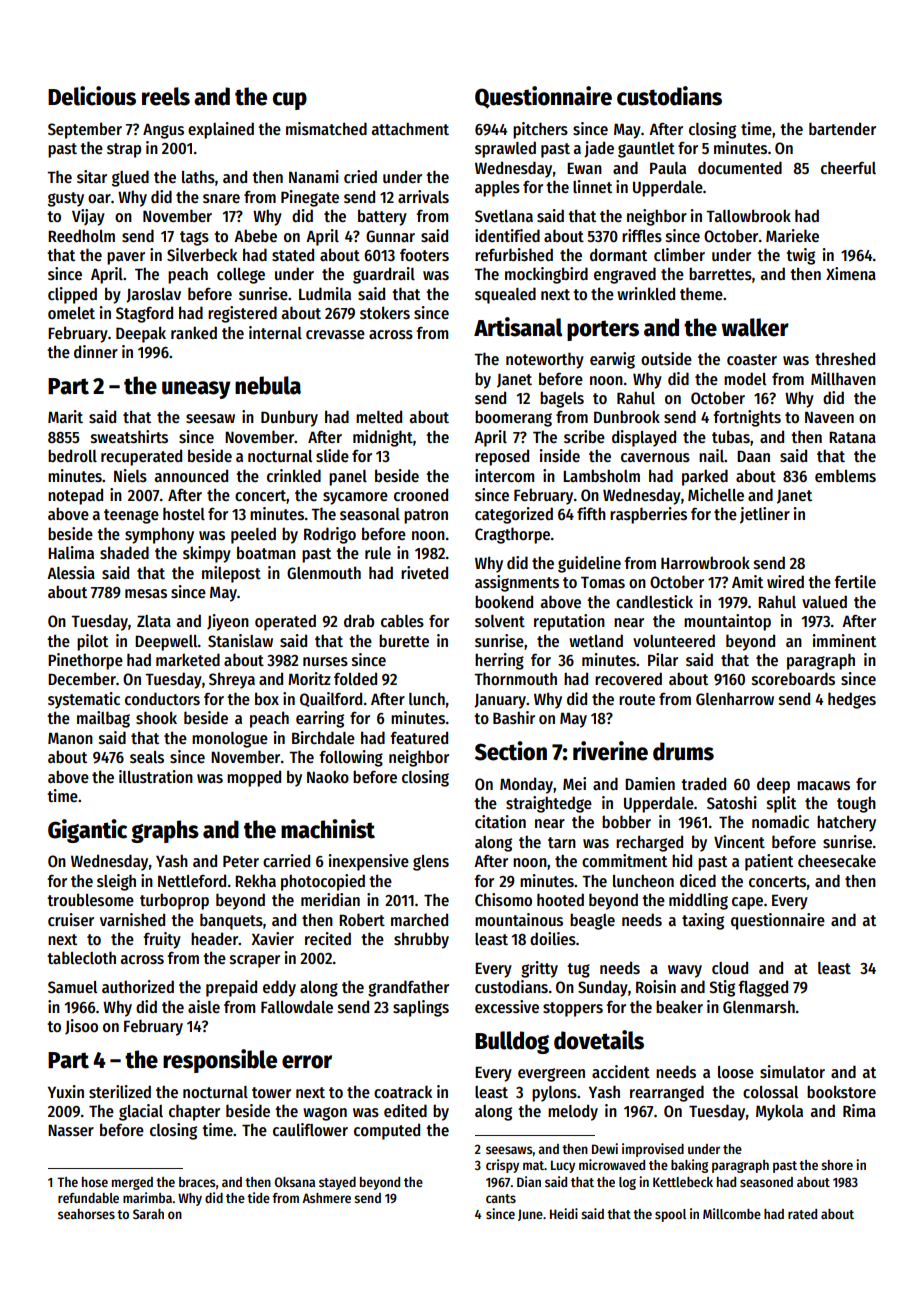 Image resolution: width=924 pixels, height=1308 pixels. What do you see at coordinates (88, 217) in the screenshot?
I see `Vijay` at bounding box center [88, 217].
